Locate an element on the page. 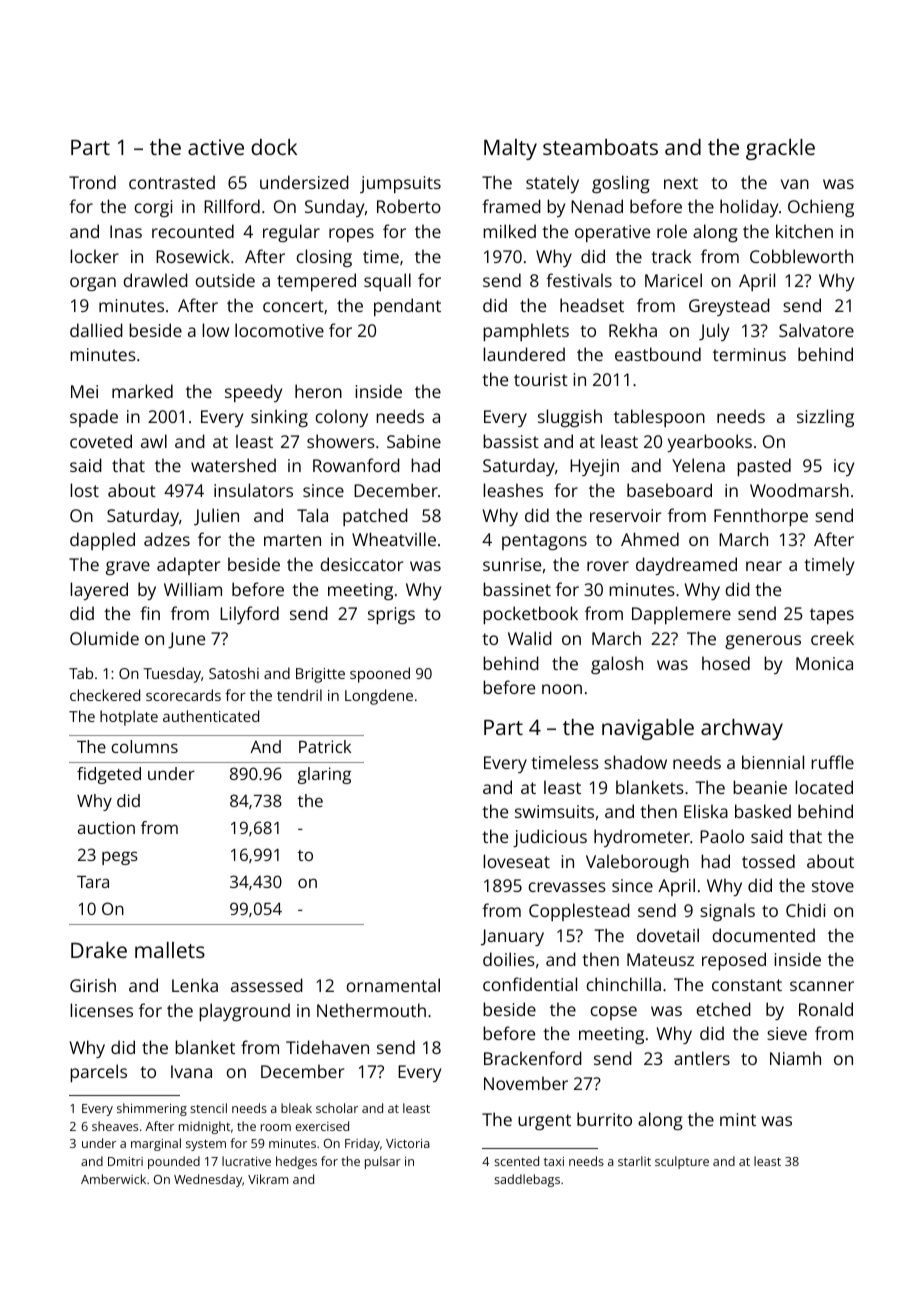 The height and width of the image is (1314, 924). glaring is located at coordinates (324, 775).
